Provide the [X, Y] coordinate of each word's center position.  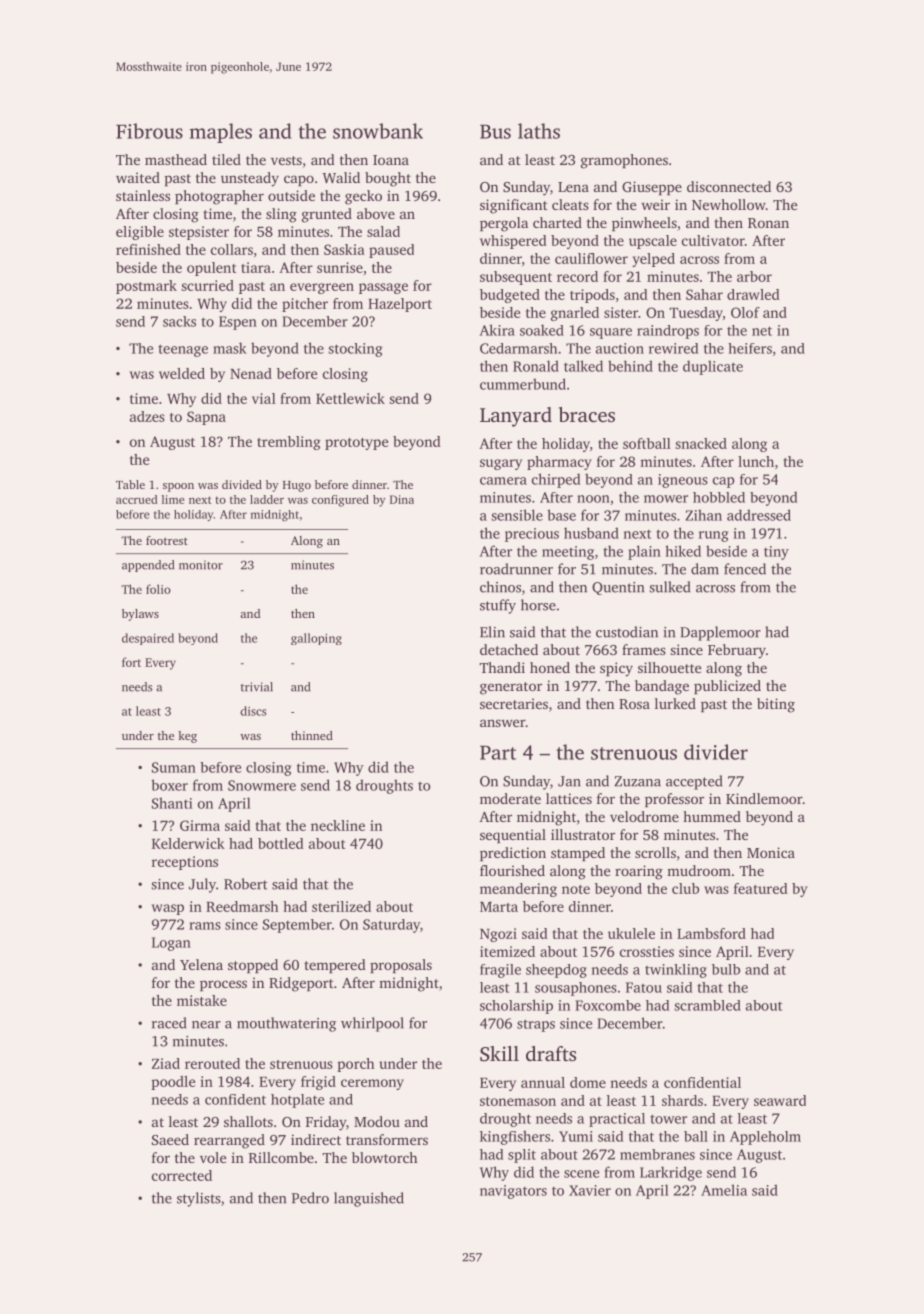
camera [503, 481]
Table [130, 484]
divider [716, 752]
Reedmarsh [242, 906]
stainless [143, 195]
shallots [248, 1121]
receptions [185, 863]
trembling [289, 443]
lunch [756, 461]
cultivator [713, 240]
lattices [569, 798]
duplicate [713, 367]
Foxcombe [608, 1005]
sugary [501, 464]
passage [383, 288]
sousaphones [576, 989]
